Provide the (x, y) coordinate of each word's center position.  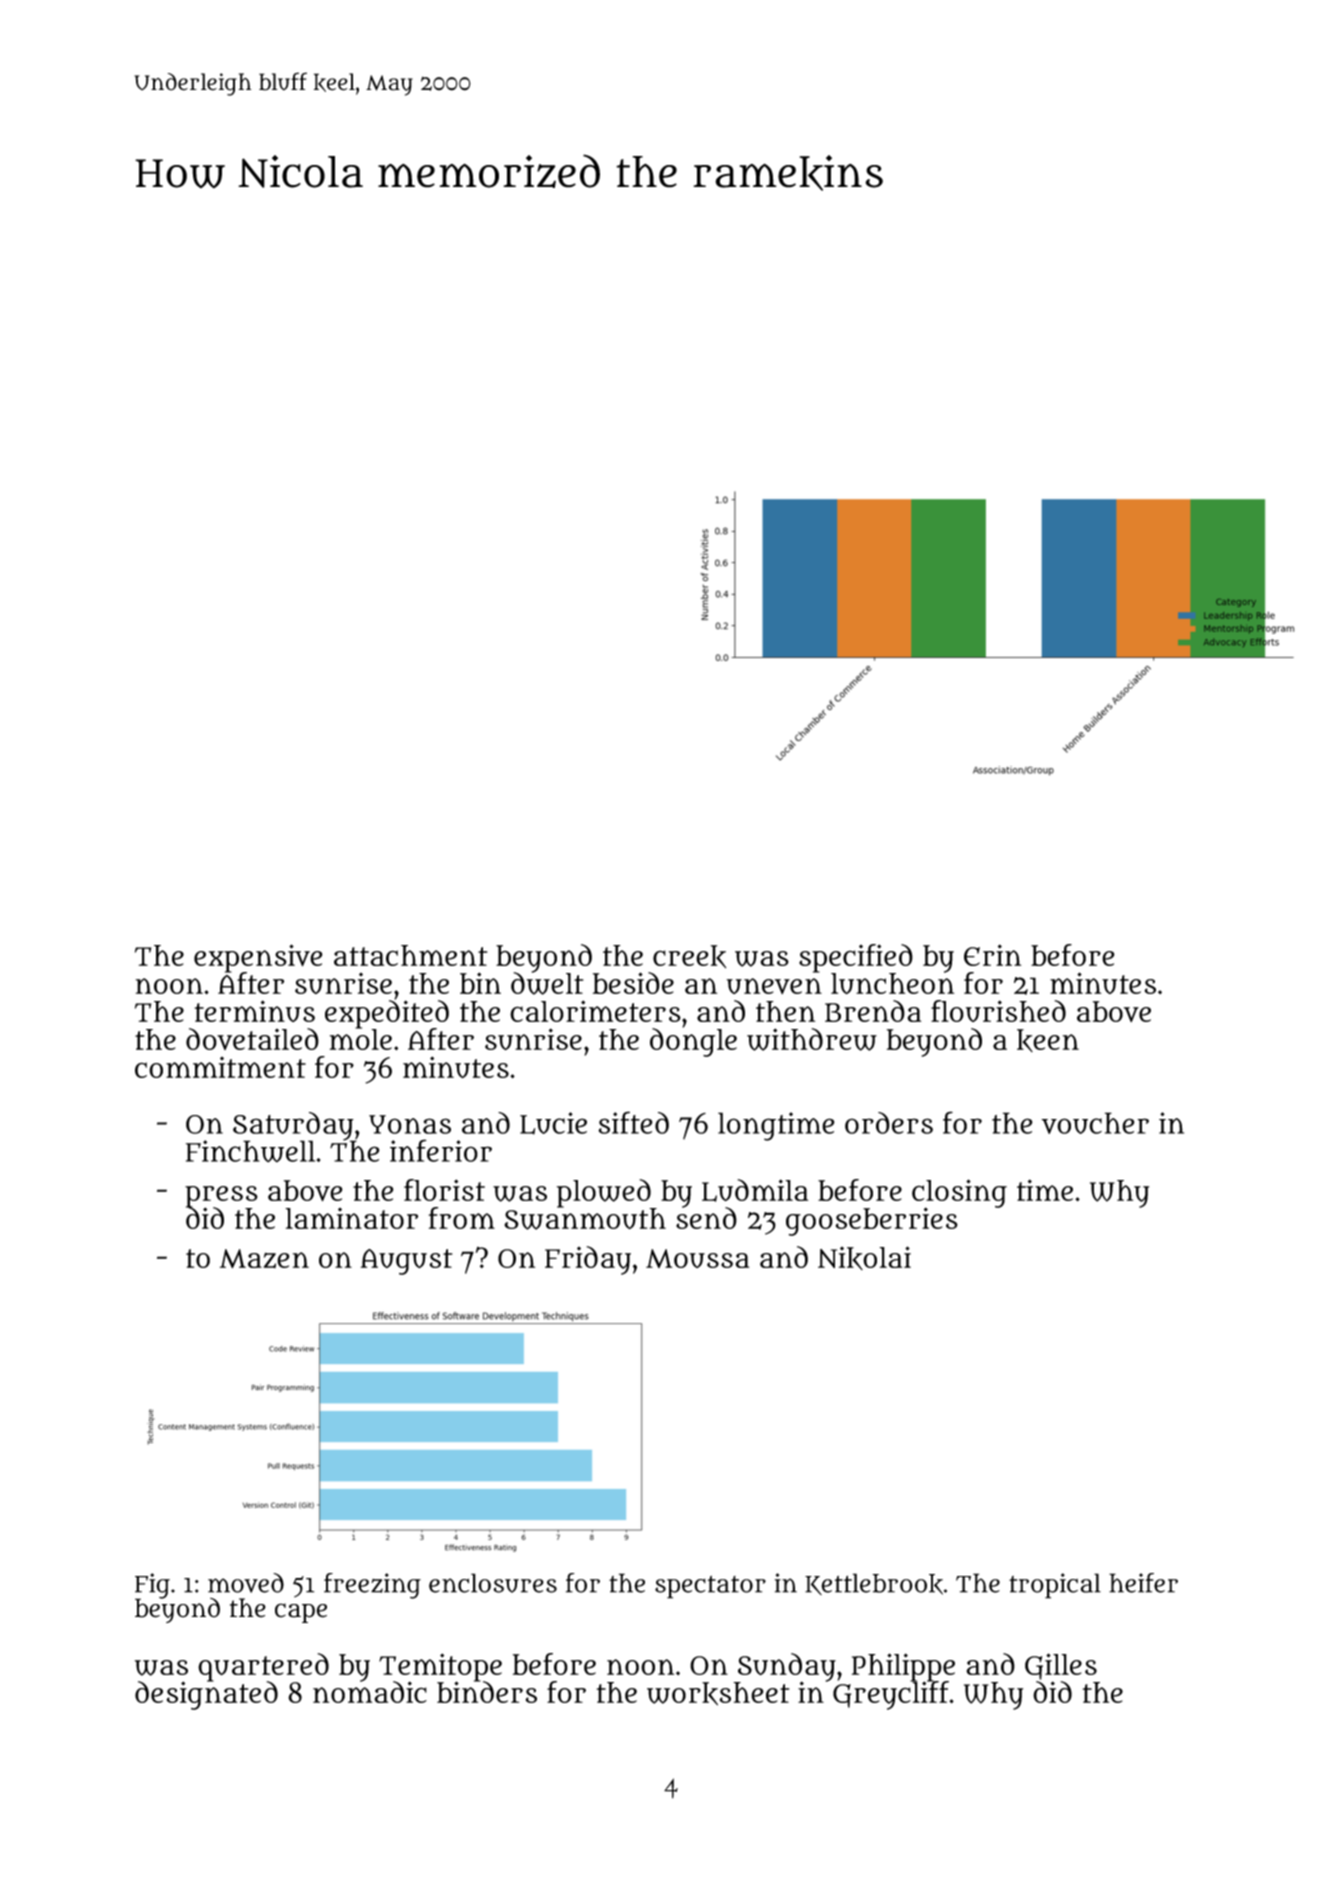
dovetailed (252, 1039)
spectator (710, 1587)
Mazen (264, 1259)
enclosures (493, 1583)
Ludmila (755, 1190)
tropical (1055, 1586)
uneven (774, 986)
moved (246, 1583)
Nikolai (864, 1258)
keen (1048, 1040)
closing (959, 1193)
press (221, 1196)
